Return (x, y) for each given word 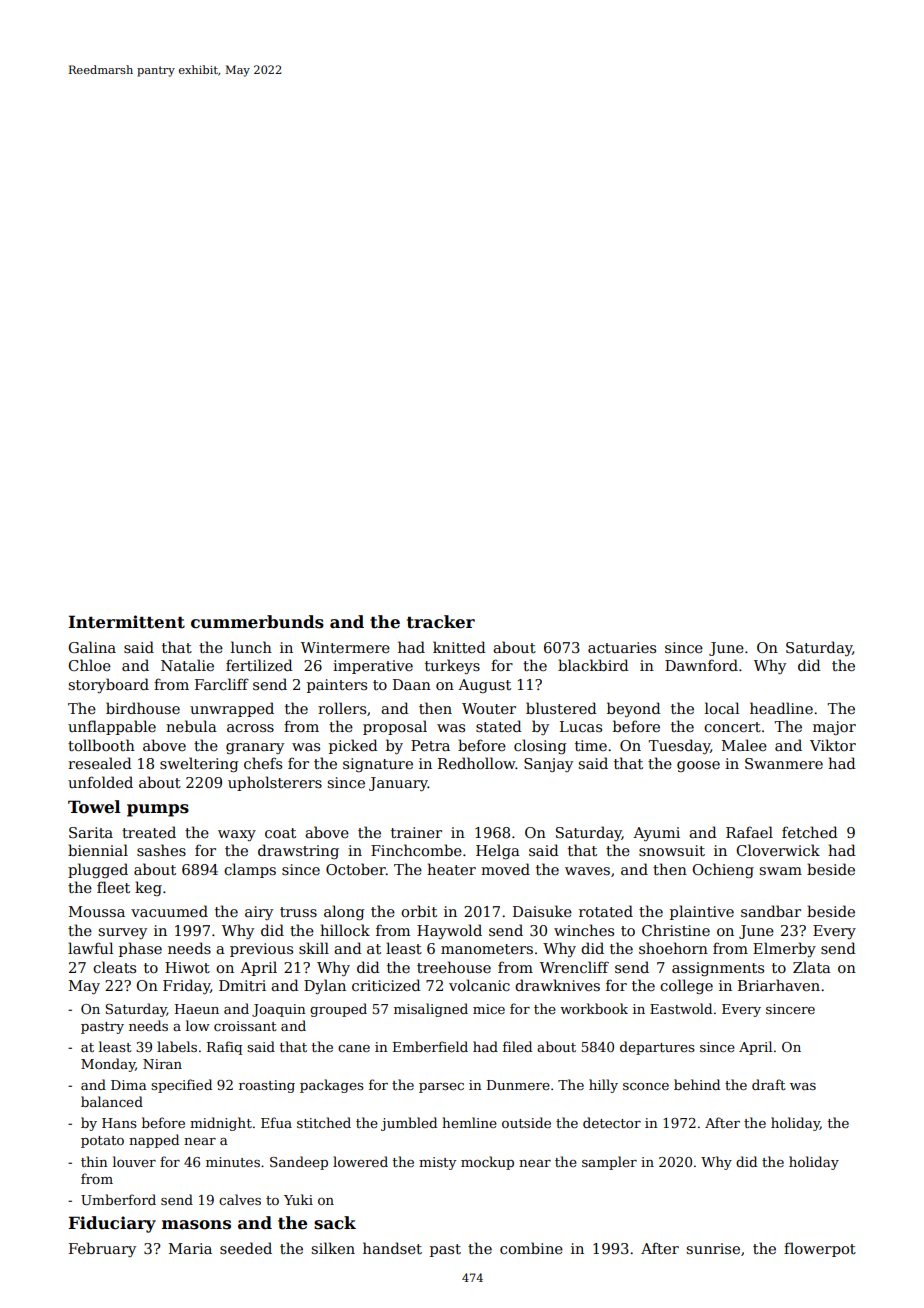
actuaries (622, 647)
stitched (324, 1122)
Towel (94, 807)
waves (587, 871)
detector (612, 1122)
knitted (459, 647)
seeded (246, 1248)
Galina (92, 647)
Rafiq (224, 1048)
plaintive (702, 912)
